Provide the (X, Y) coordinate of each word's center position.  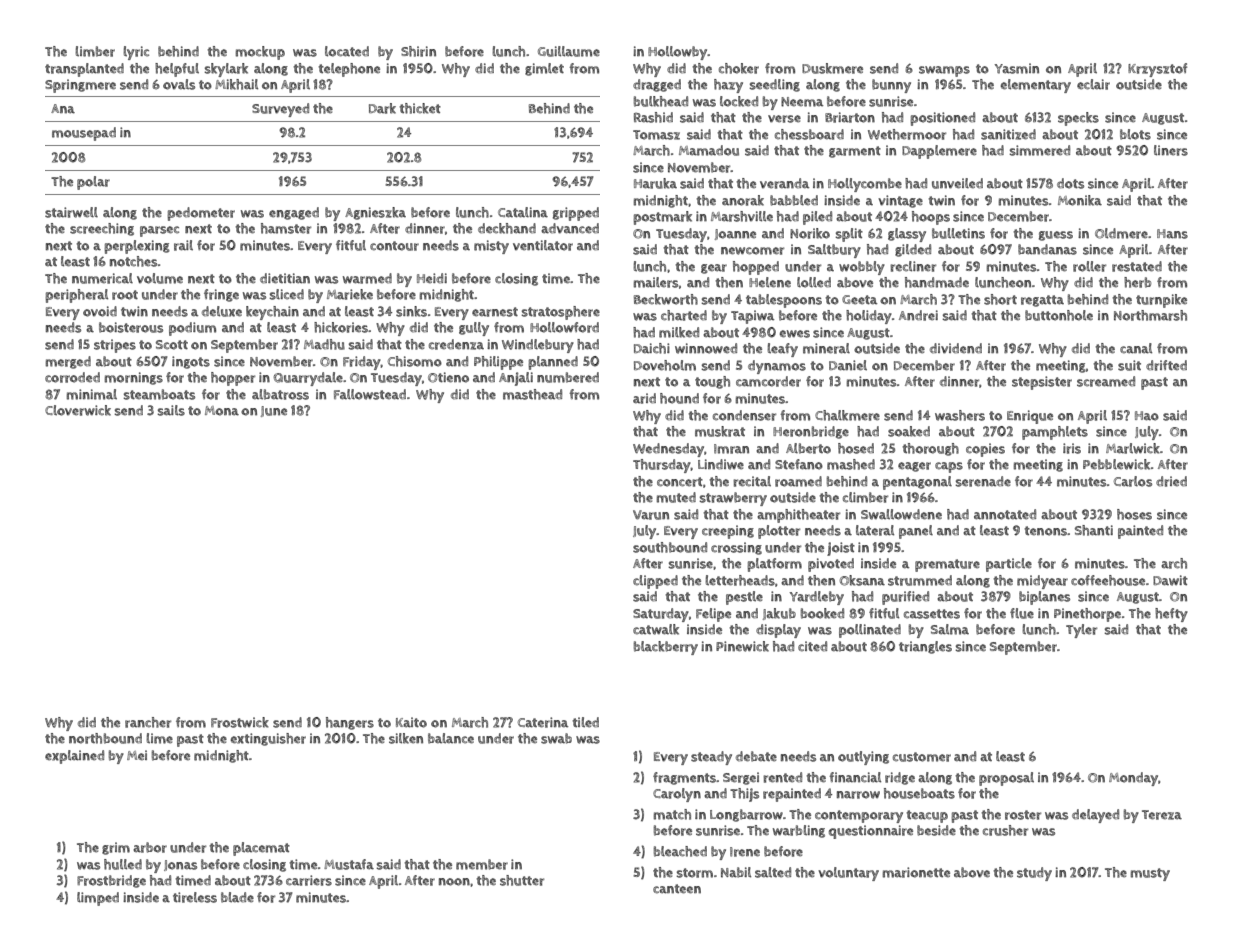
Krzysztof (1157, 70)
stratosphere (560, 313)
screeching (102, 229)
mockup (260, 53)
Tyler (1081, 631)
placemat (261, 849)
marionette (916, 872)
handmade (937, 282)
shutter (522, 880)
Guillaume (569, 51)
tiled (585, 722)
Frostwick (240, 722)
